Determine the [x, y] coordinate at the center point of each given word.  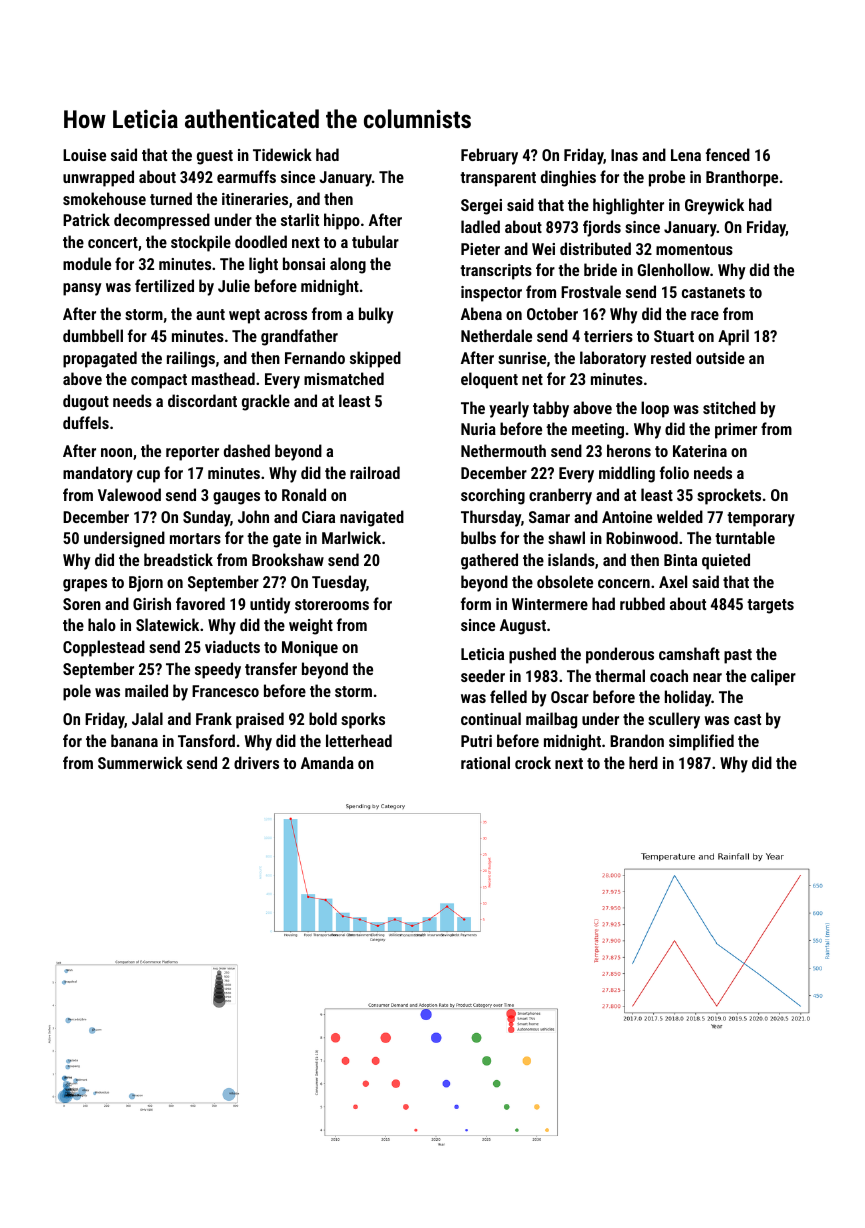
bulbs [478, 537]
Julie [234, 285]
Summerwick [140, 762]
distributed [595, 248]
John [253, 516]
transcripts [496, 272]
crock [533, 762]
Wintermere [550, 604]
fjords [602, 228]
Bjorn [146, 584]
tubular [375, 241]
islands [571, 559]
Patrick [86, 219]
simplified [701, 742]
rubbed [642, 603]
